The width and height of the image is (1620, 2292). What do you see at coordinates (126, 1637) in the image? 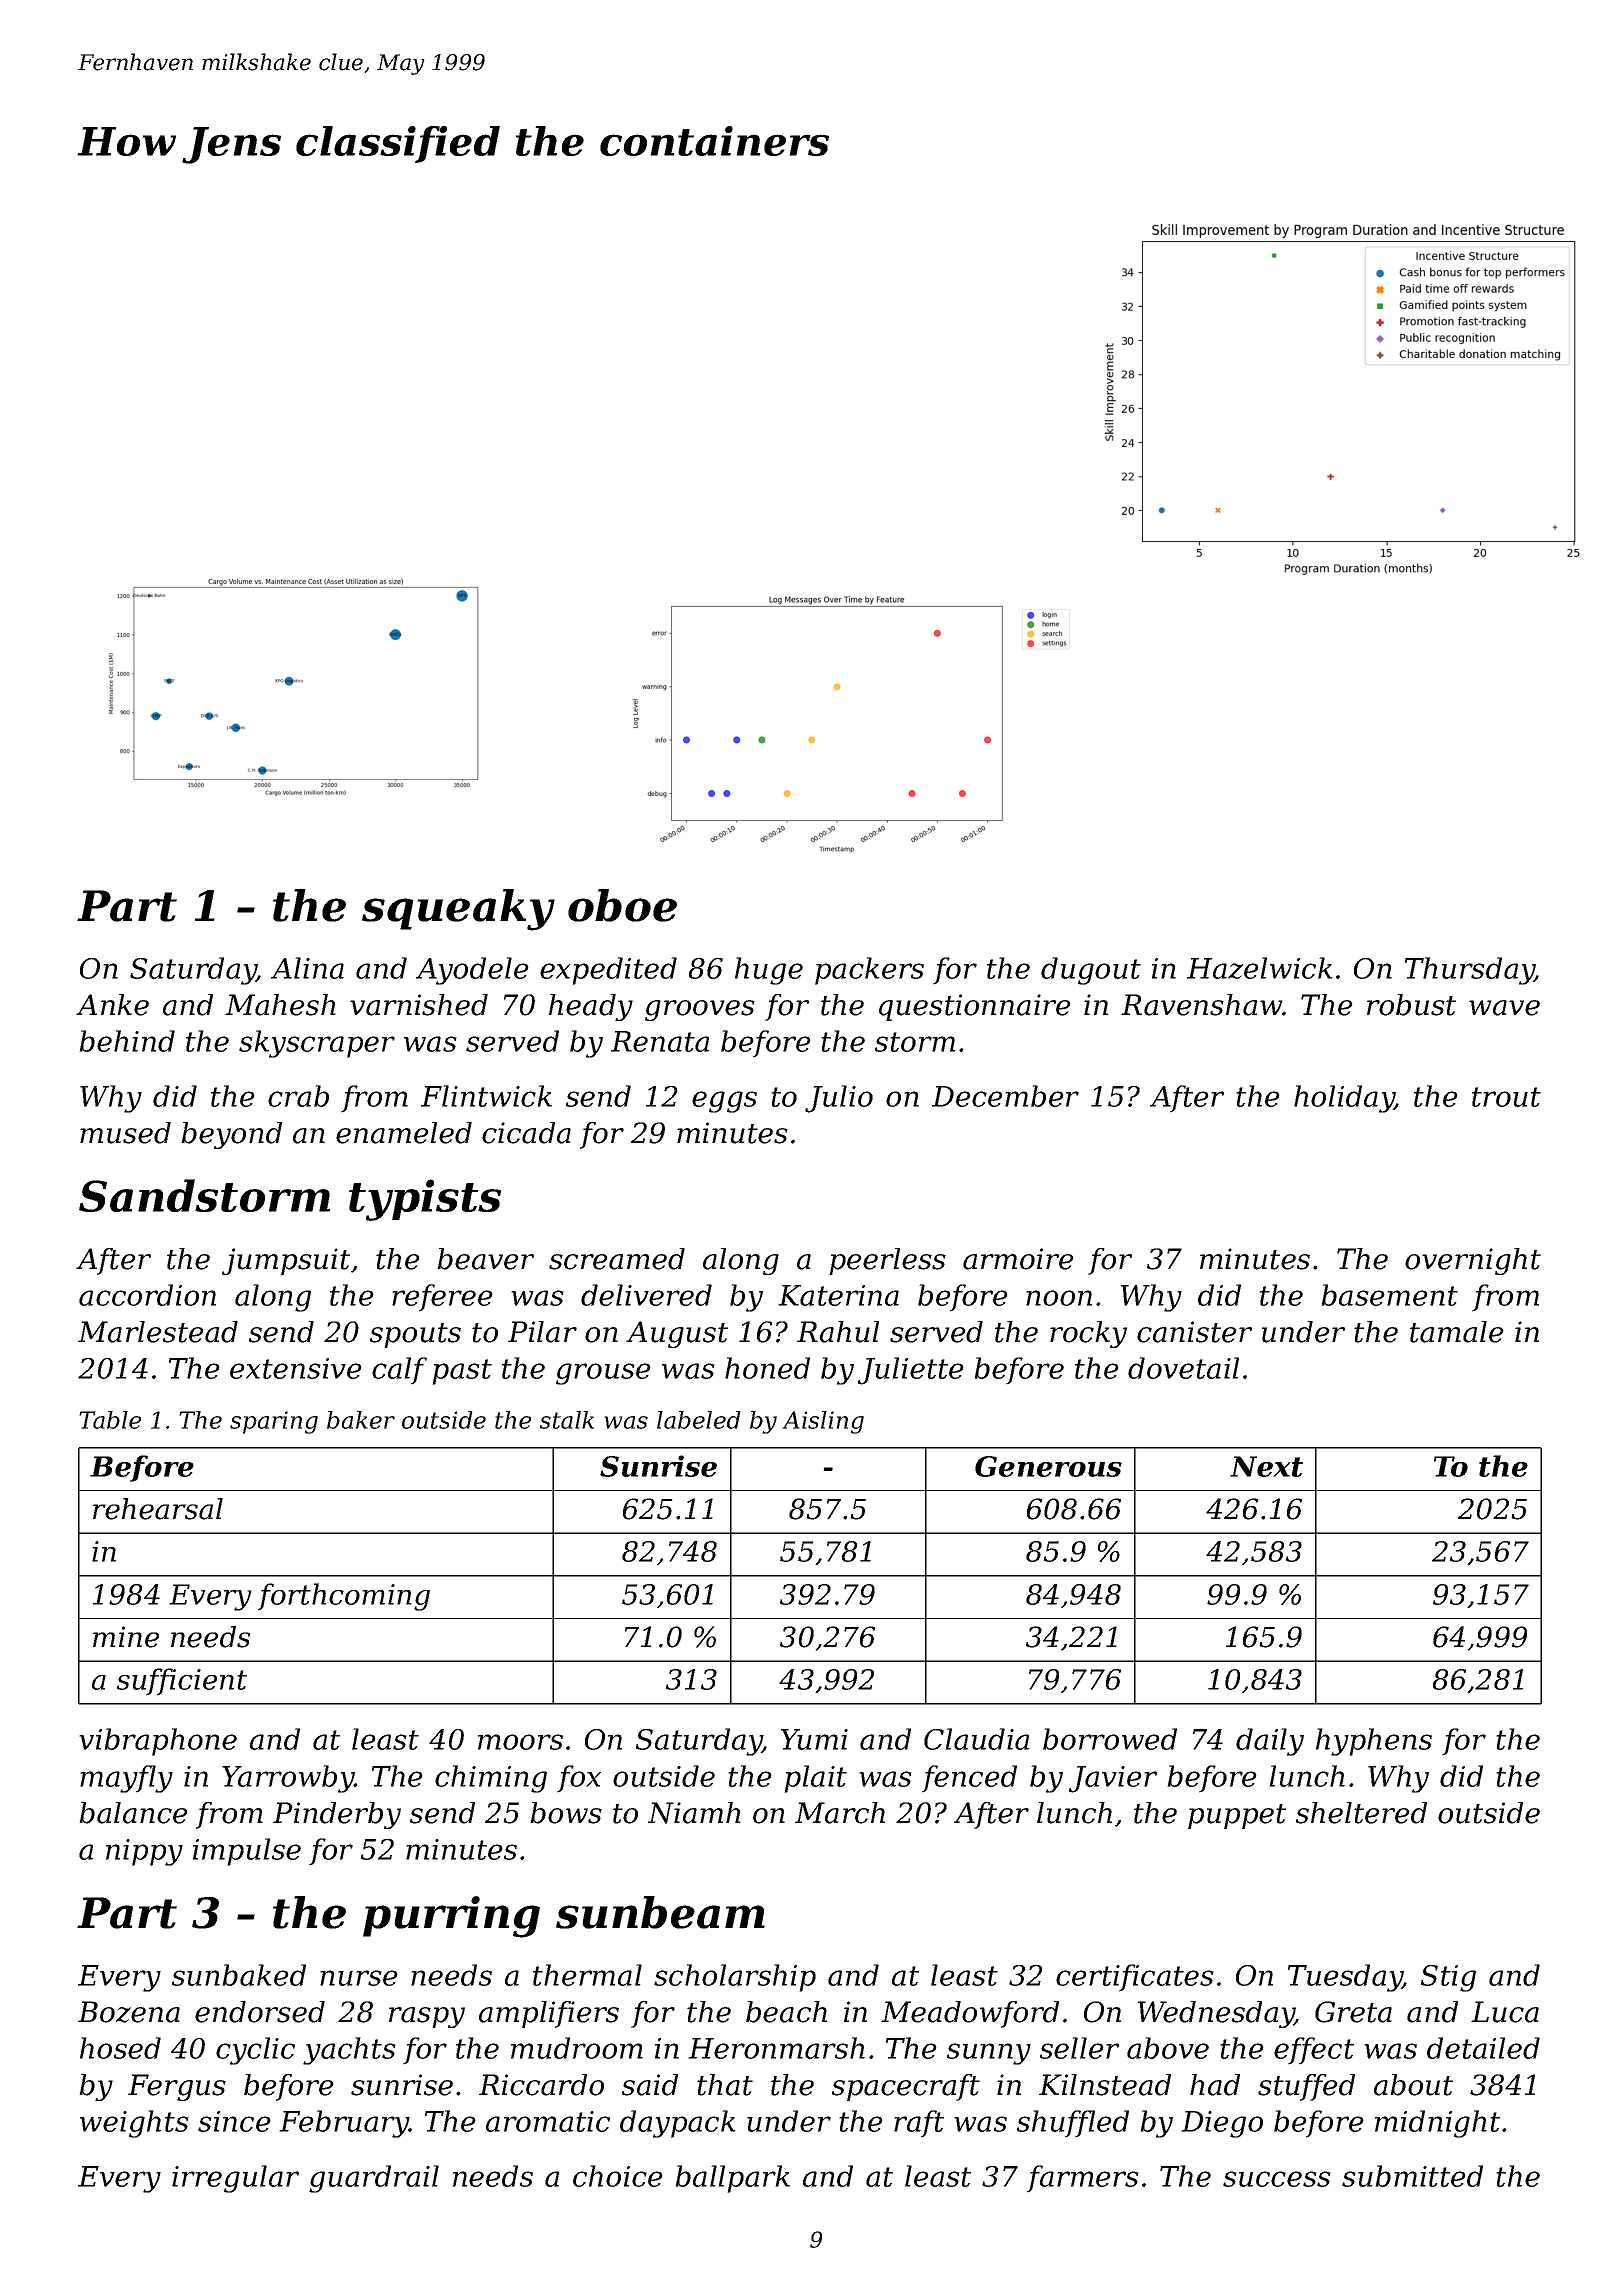
I see `mine` at bounding box center [126, 1637].
